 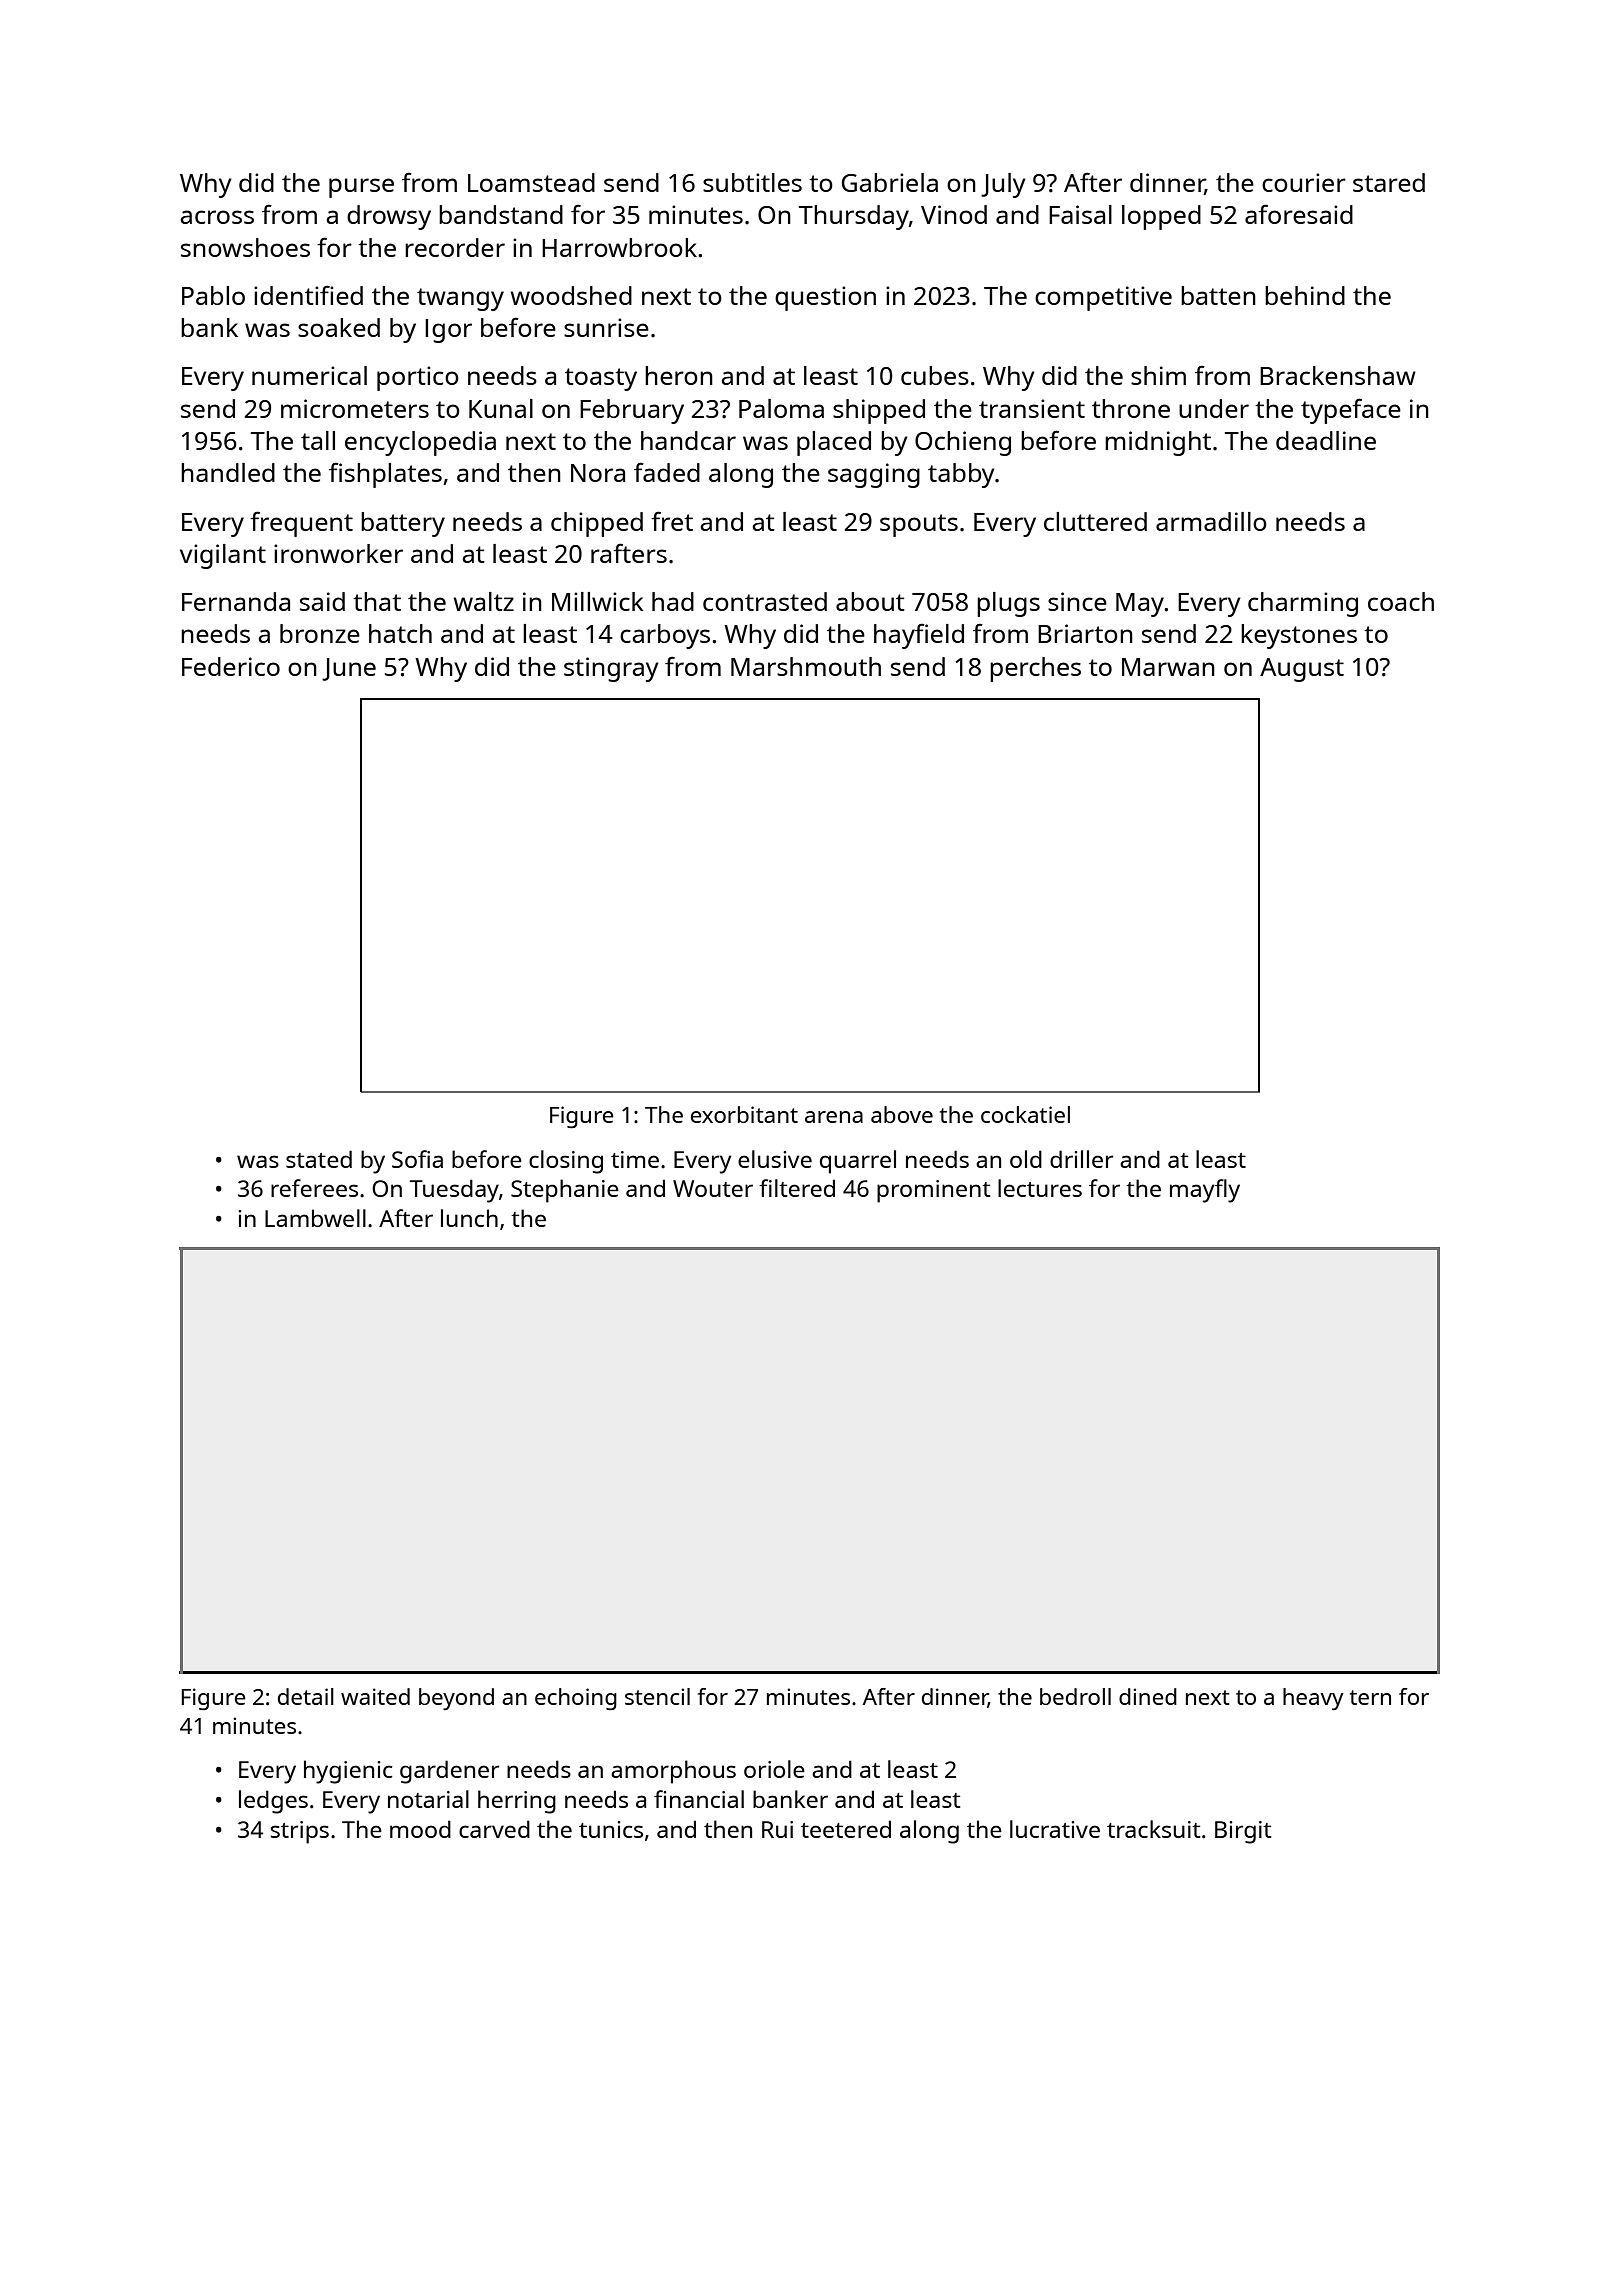 I want to click on handled, so click(x=228, y=472).
